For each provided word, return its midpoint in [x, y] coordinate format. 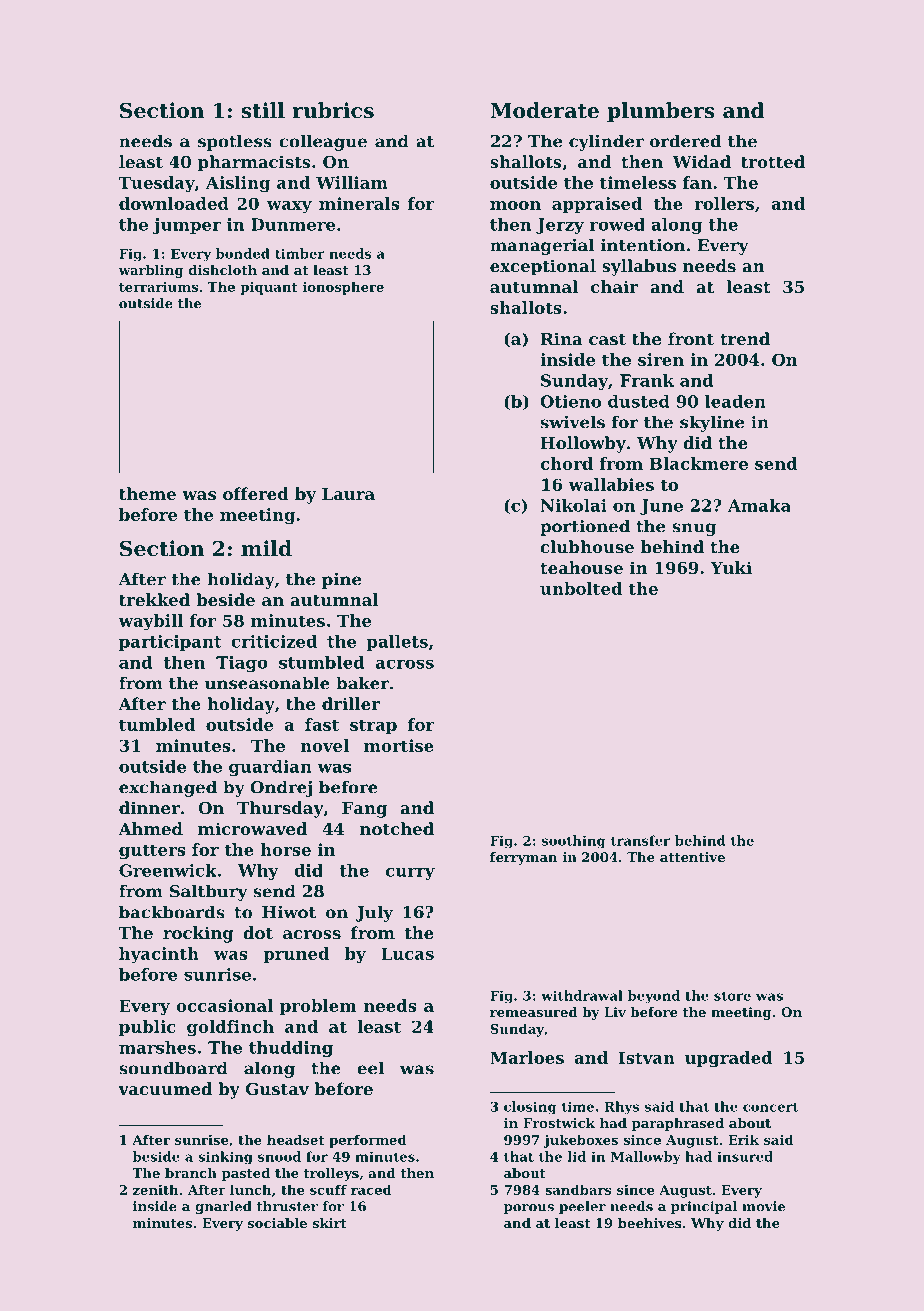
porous [529, 1209]
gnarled [223, 1207]
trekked [154, 599]
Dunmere [293, 224]
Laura [348, 494]
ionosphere [343, 288]
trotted [773, 161]
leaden [735, 401]
